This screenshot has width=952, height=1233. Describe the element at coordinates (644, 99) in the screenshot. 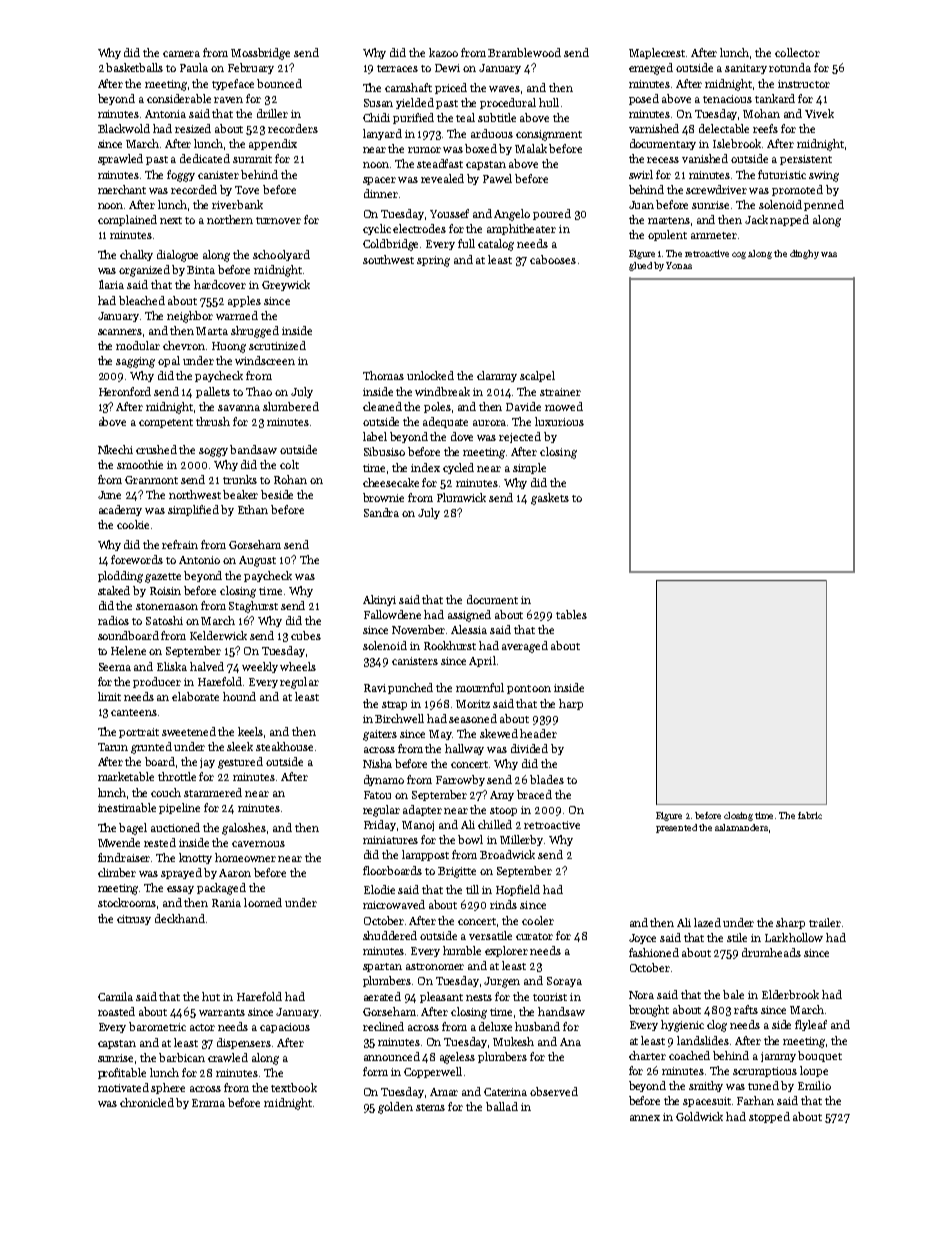

I see `posed` at that location.
